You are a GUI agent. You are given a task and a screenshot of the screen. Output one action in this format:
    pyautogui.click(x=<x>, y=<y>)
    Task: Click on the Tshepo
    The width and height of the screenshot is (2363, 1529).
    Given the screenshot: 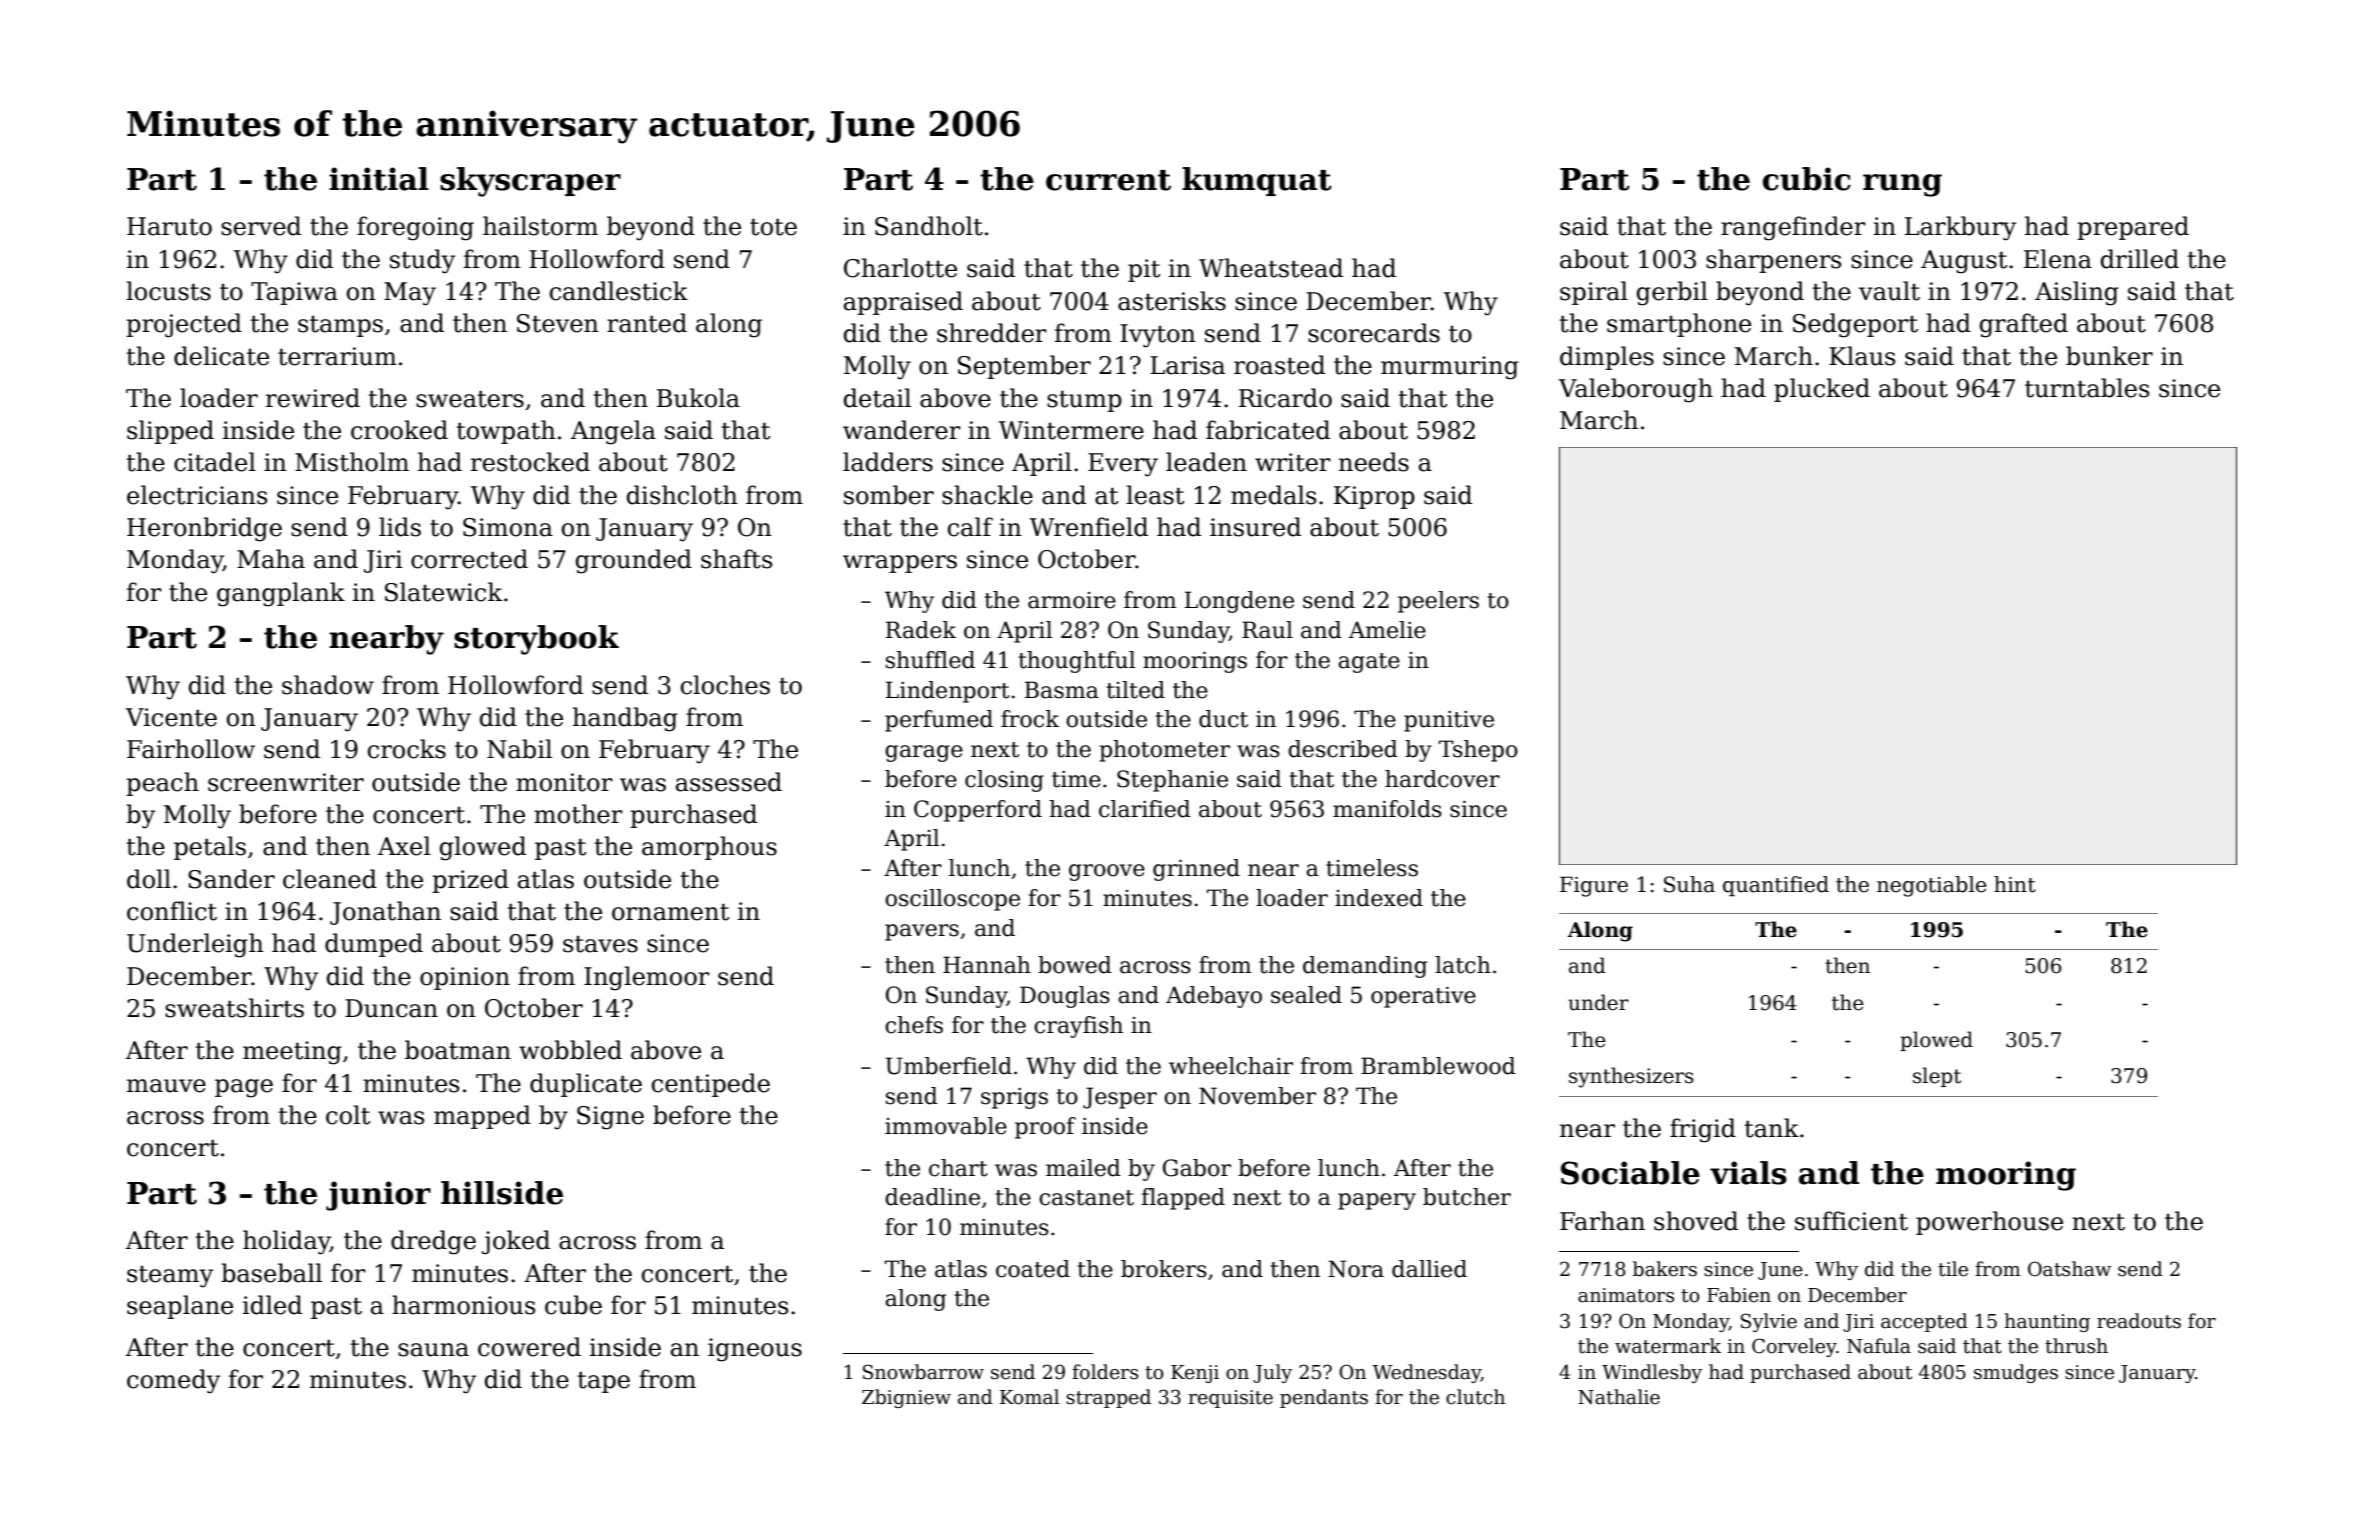 What is the action you would take?
    pyautogui.click(x=1478, y=751)
